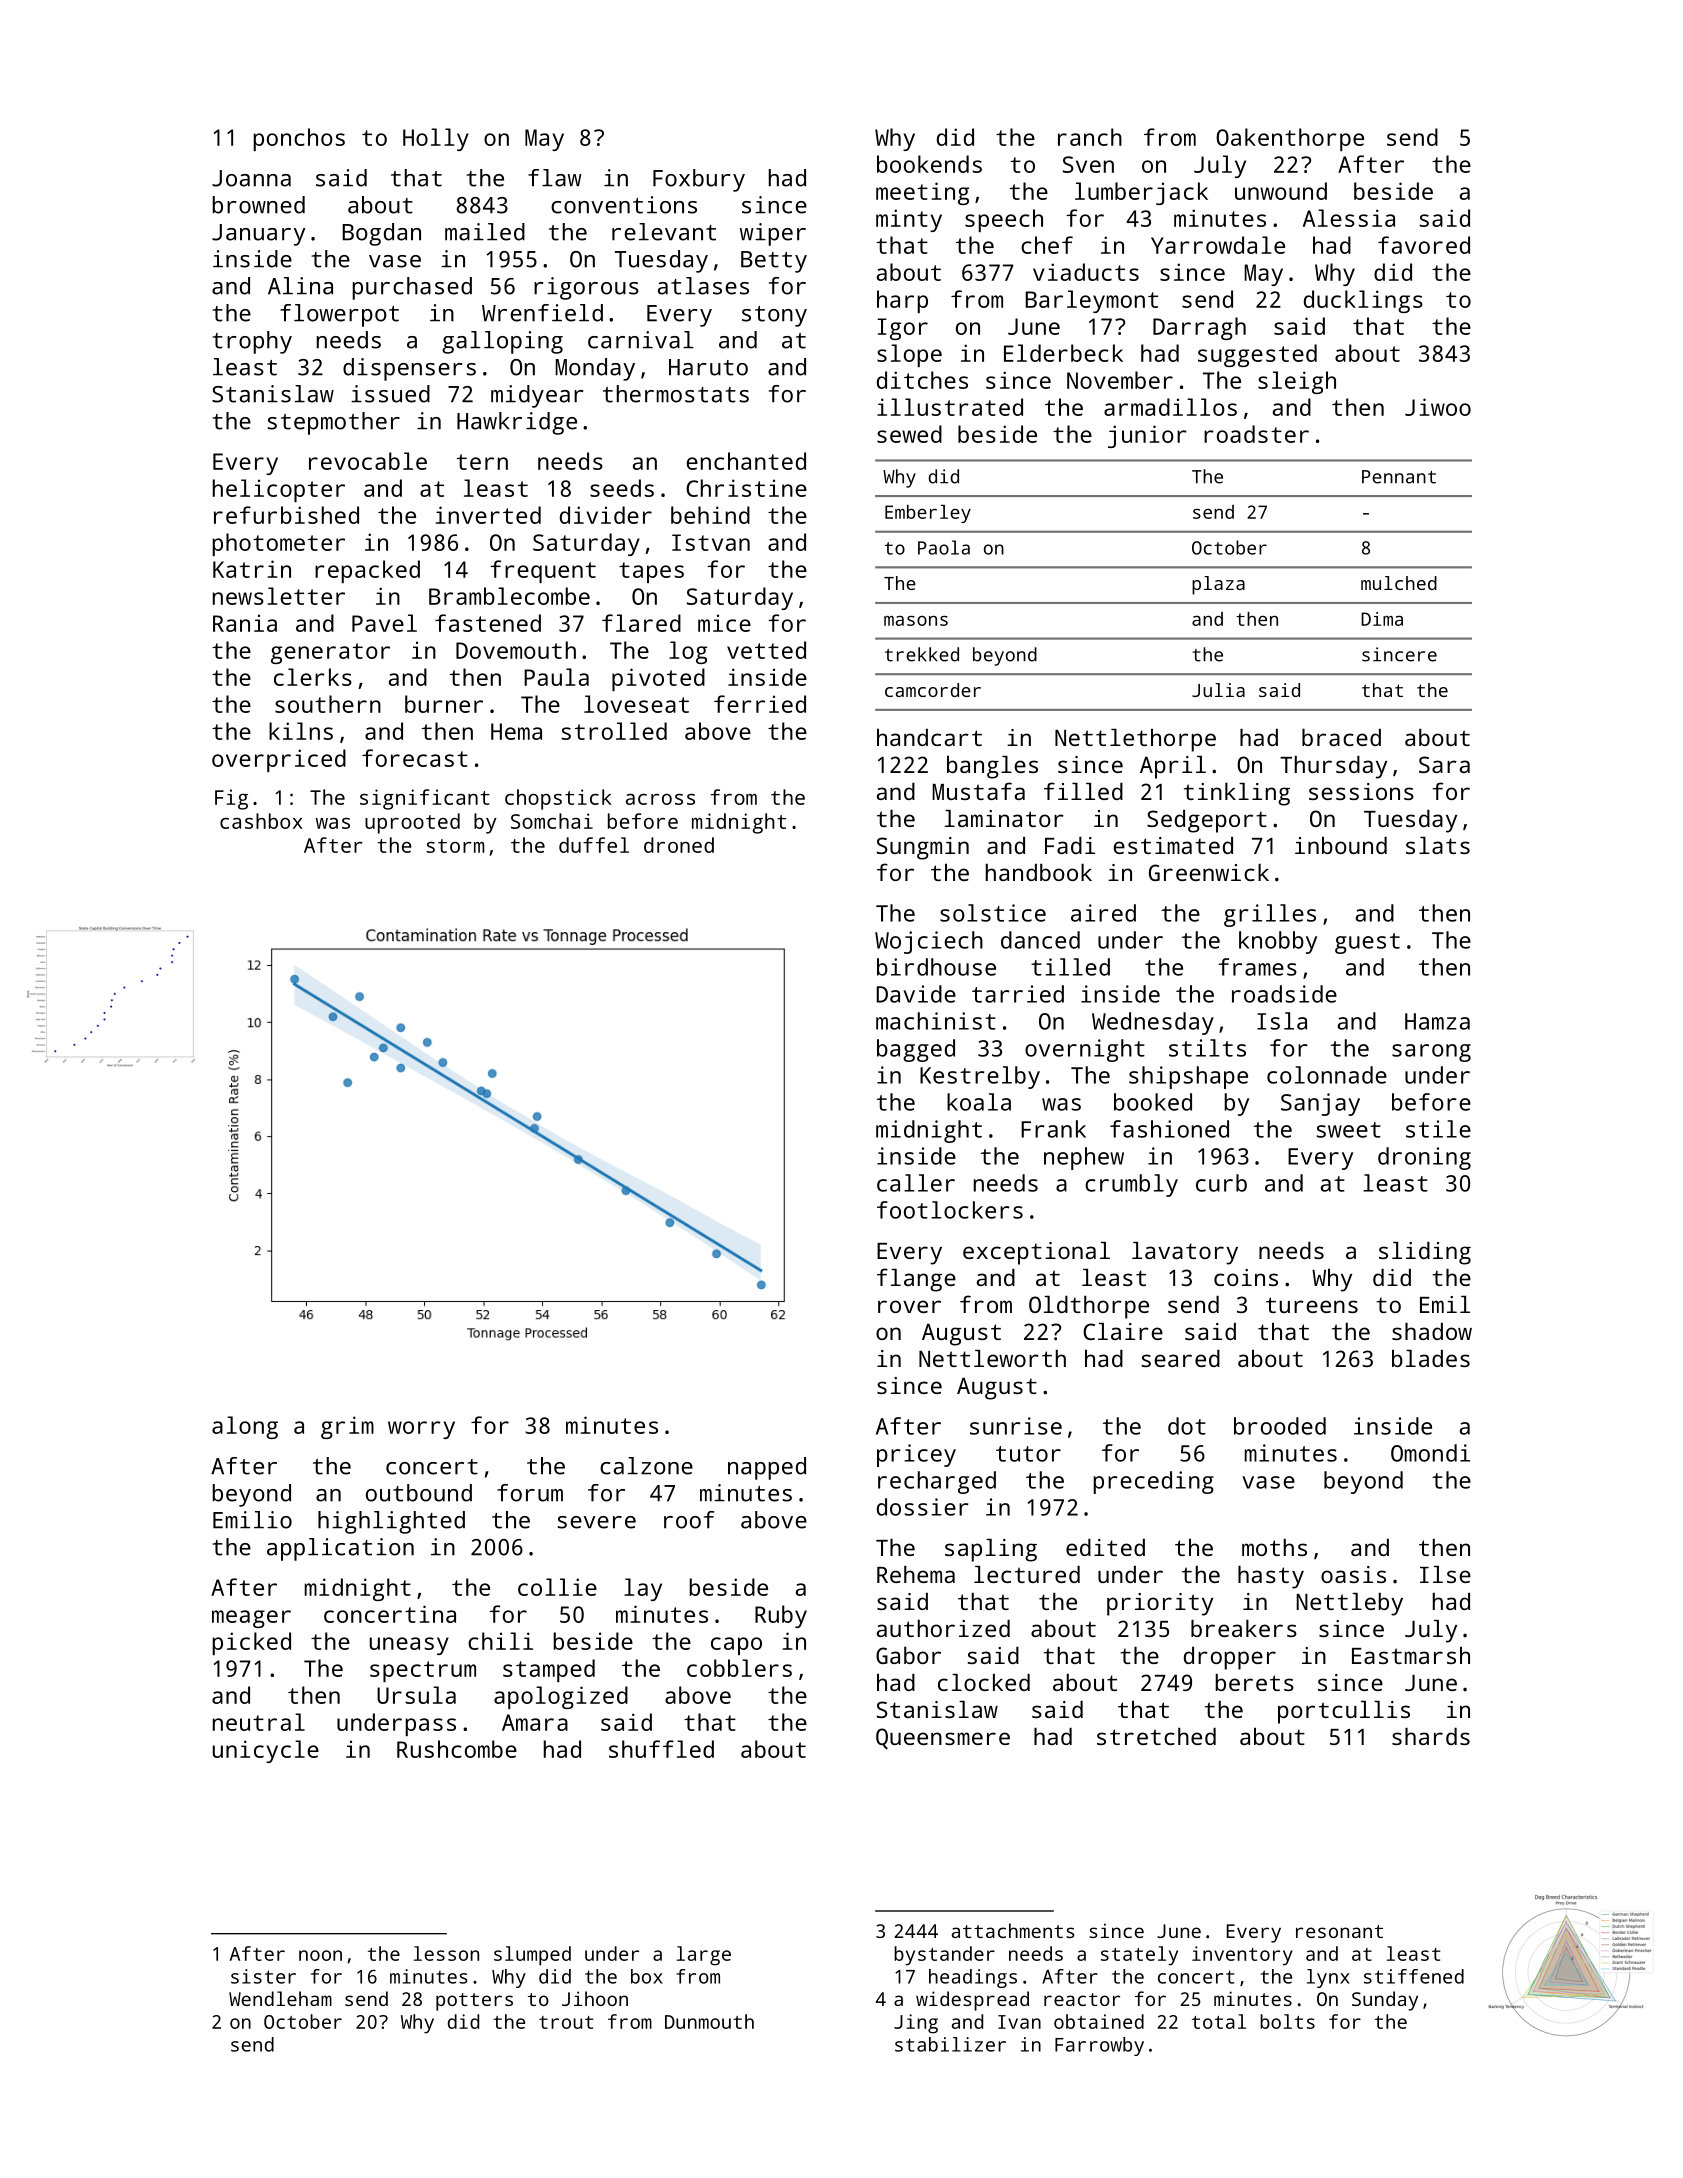  Describe the element at coordinates (446, 1953) in the screenshot. I see `lesson` at that location.
